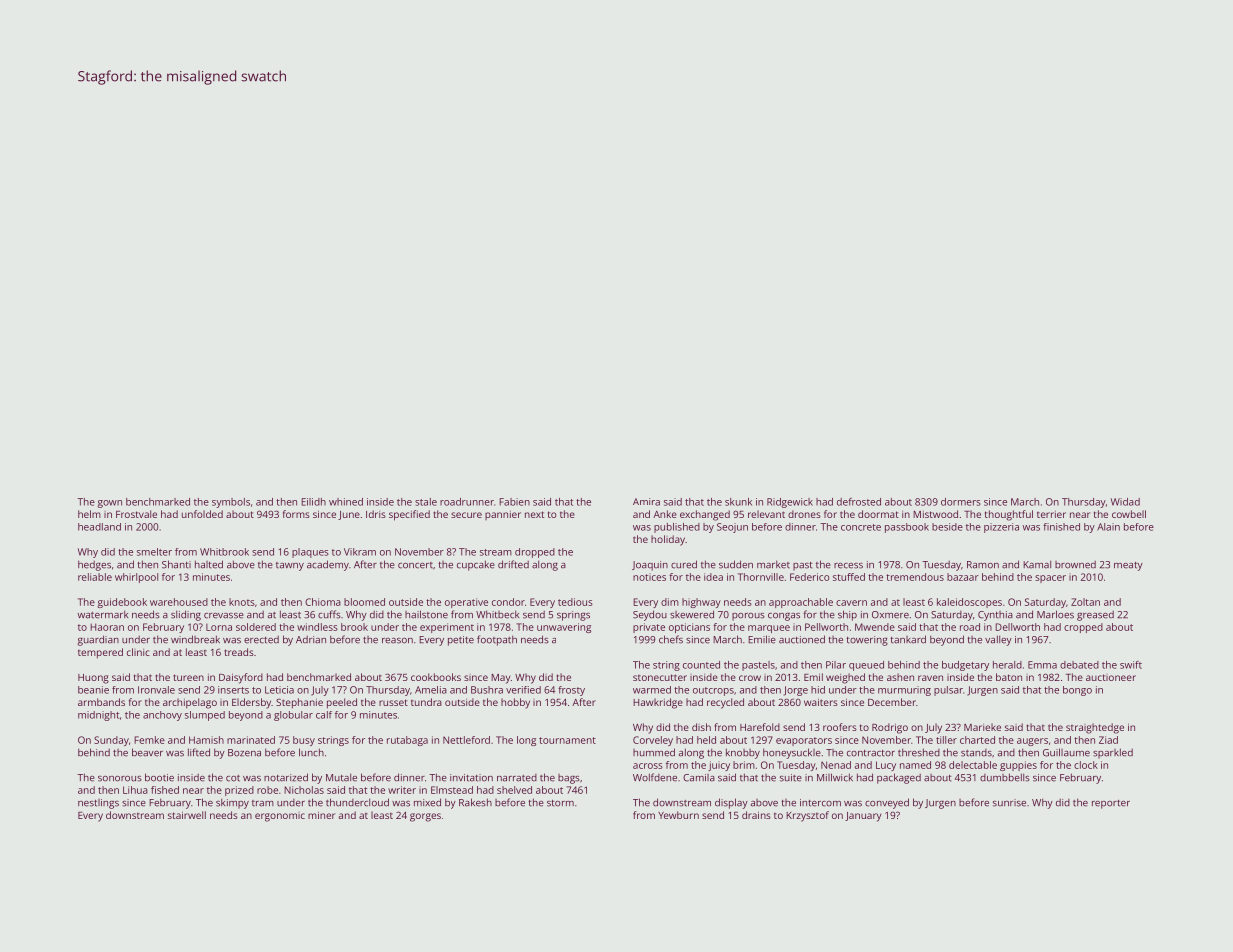 The image size is (1233, 952). What do you see at coordinates (313, 502) in the document?
I see `Eilidh` at bounding box center [313, 502].
